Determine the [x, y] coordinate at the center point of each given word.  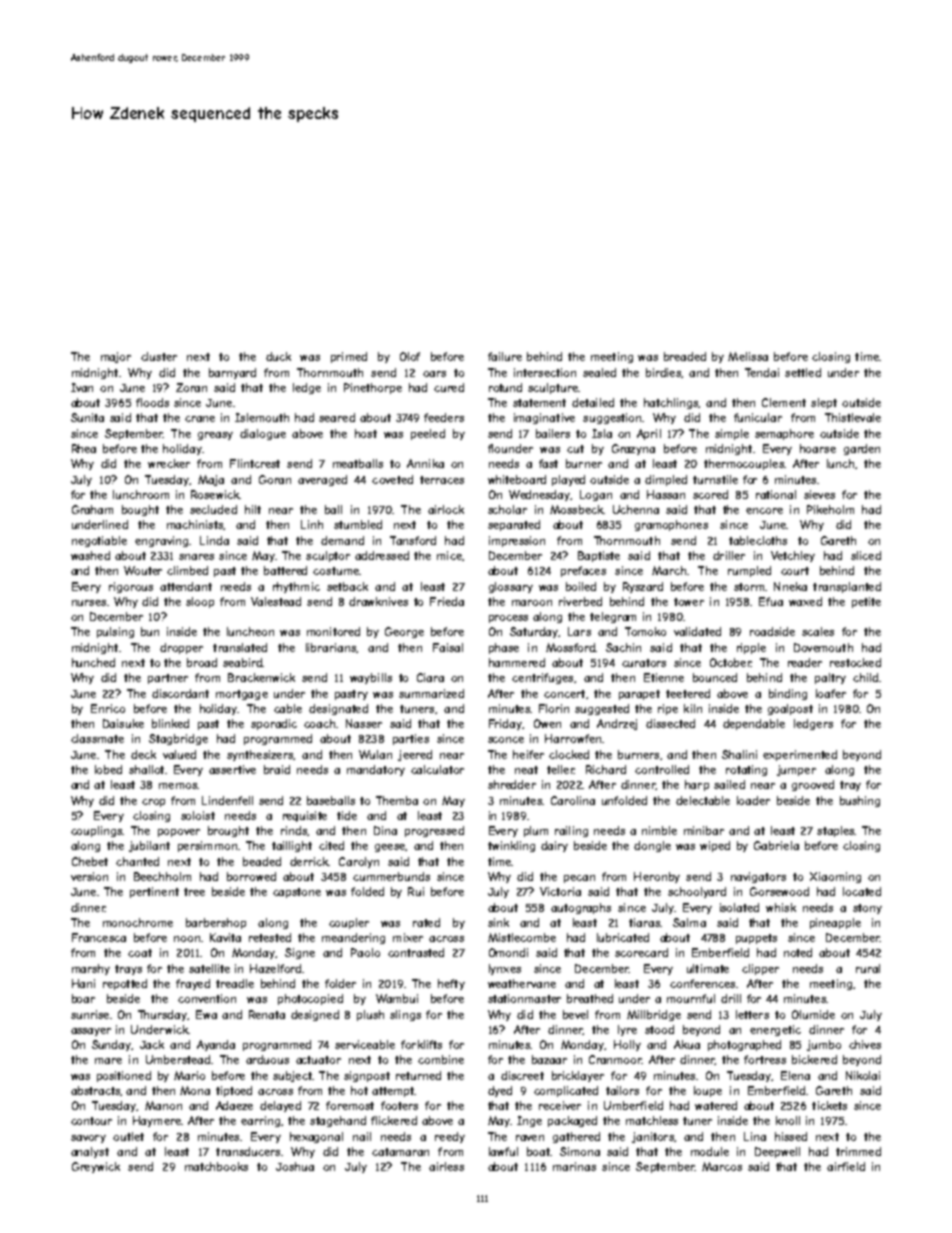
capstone [297, 893]
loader [753, 800]
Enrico [108, 708]
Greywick [96, 1167]
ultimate [708, 968]
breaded [685, 356]
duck [278, 356]
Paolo [365, 952]
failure [505, 356]
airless [446, 1166]
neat [526, 770]
